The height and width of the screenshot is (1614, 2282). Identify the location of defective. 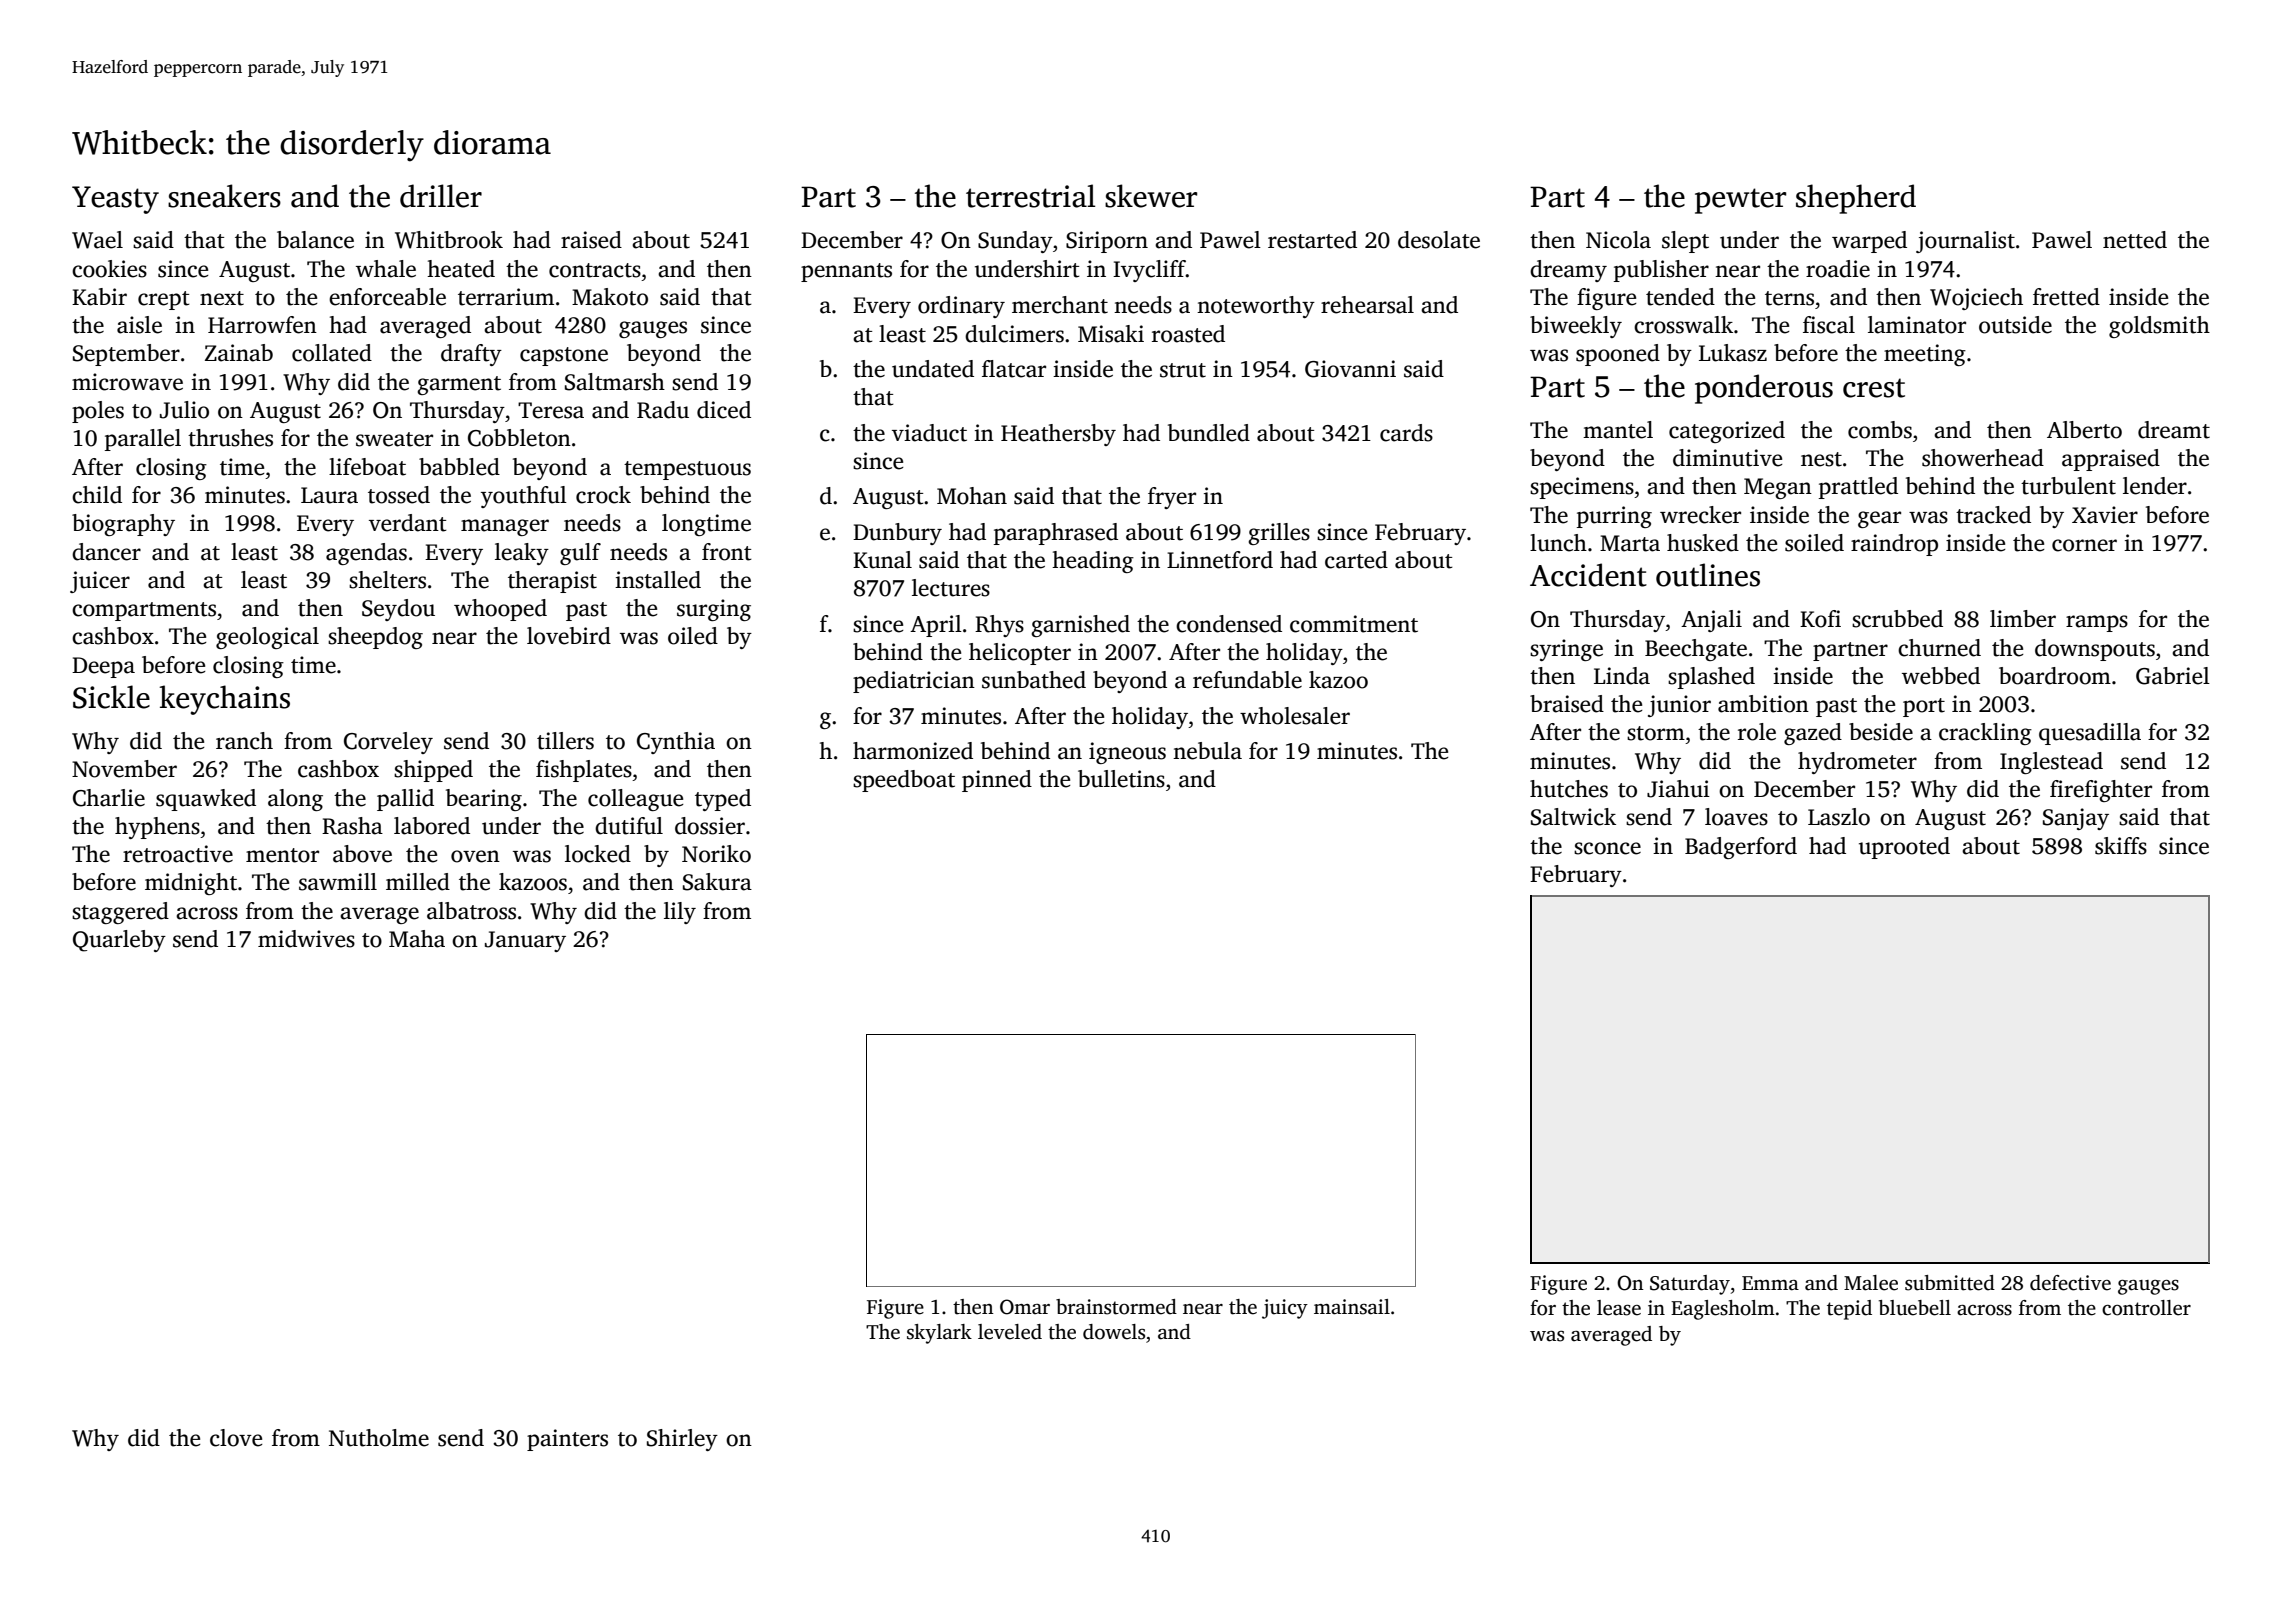
(2070, 1283).
